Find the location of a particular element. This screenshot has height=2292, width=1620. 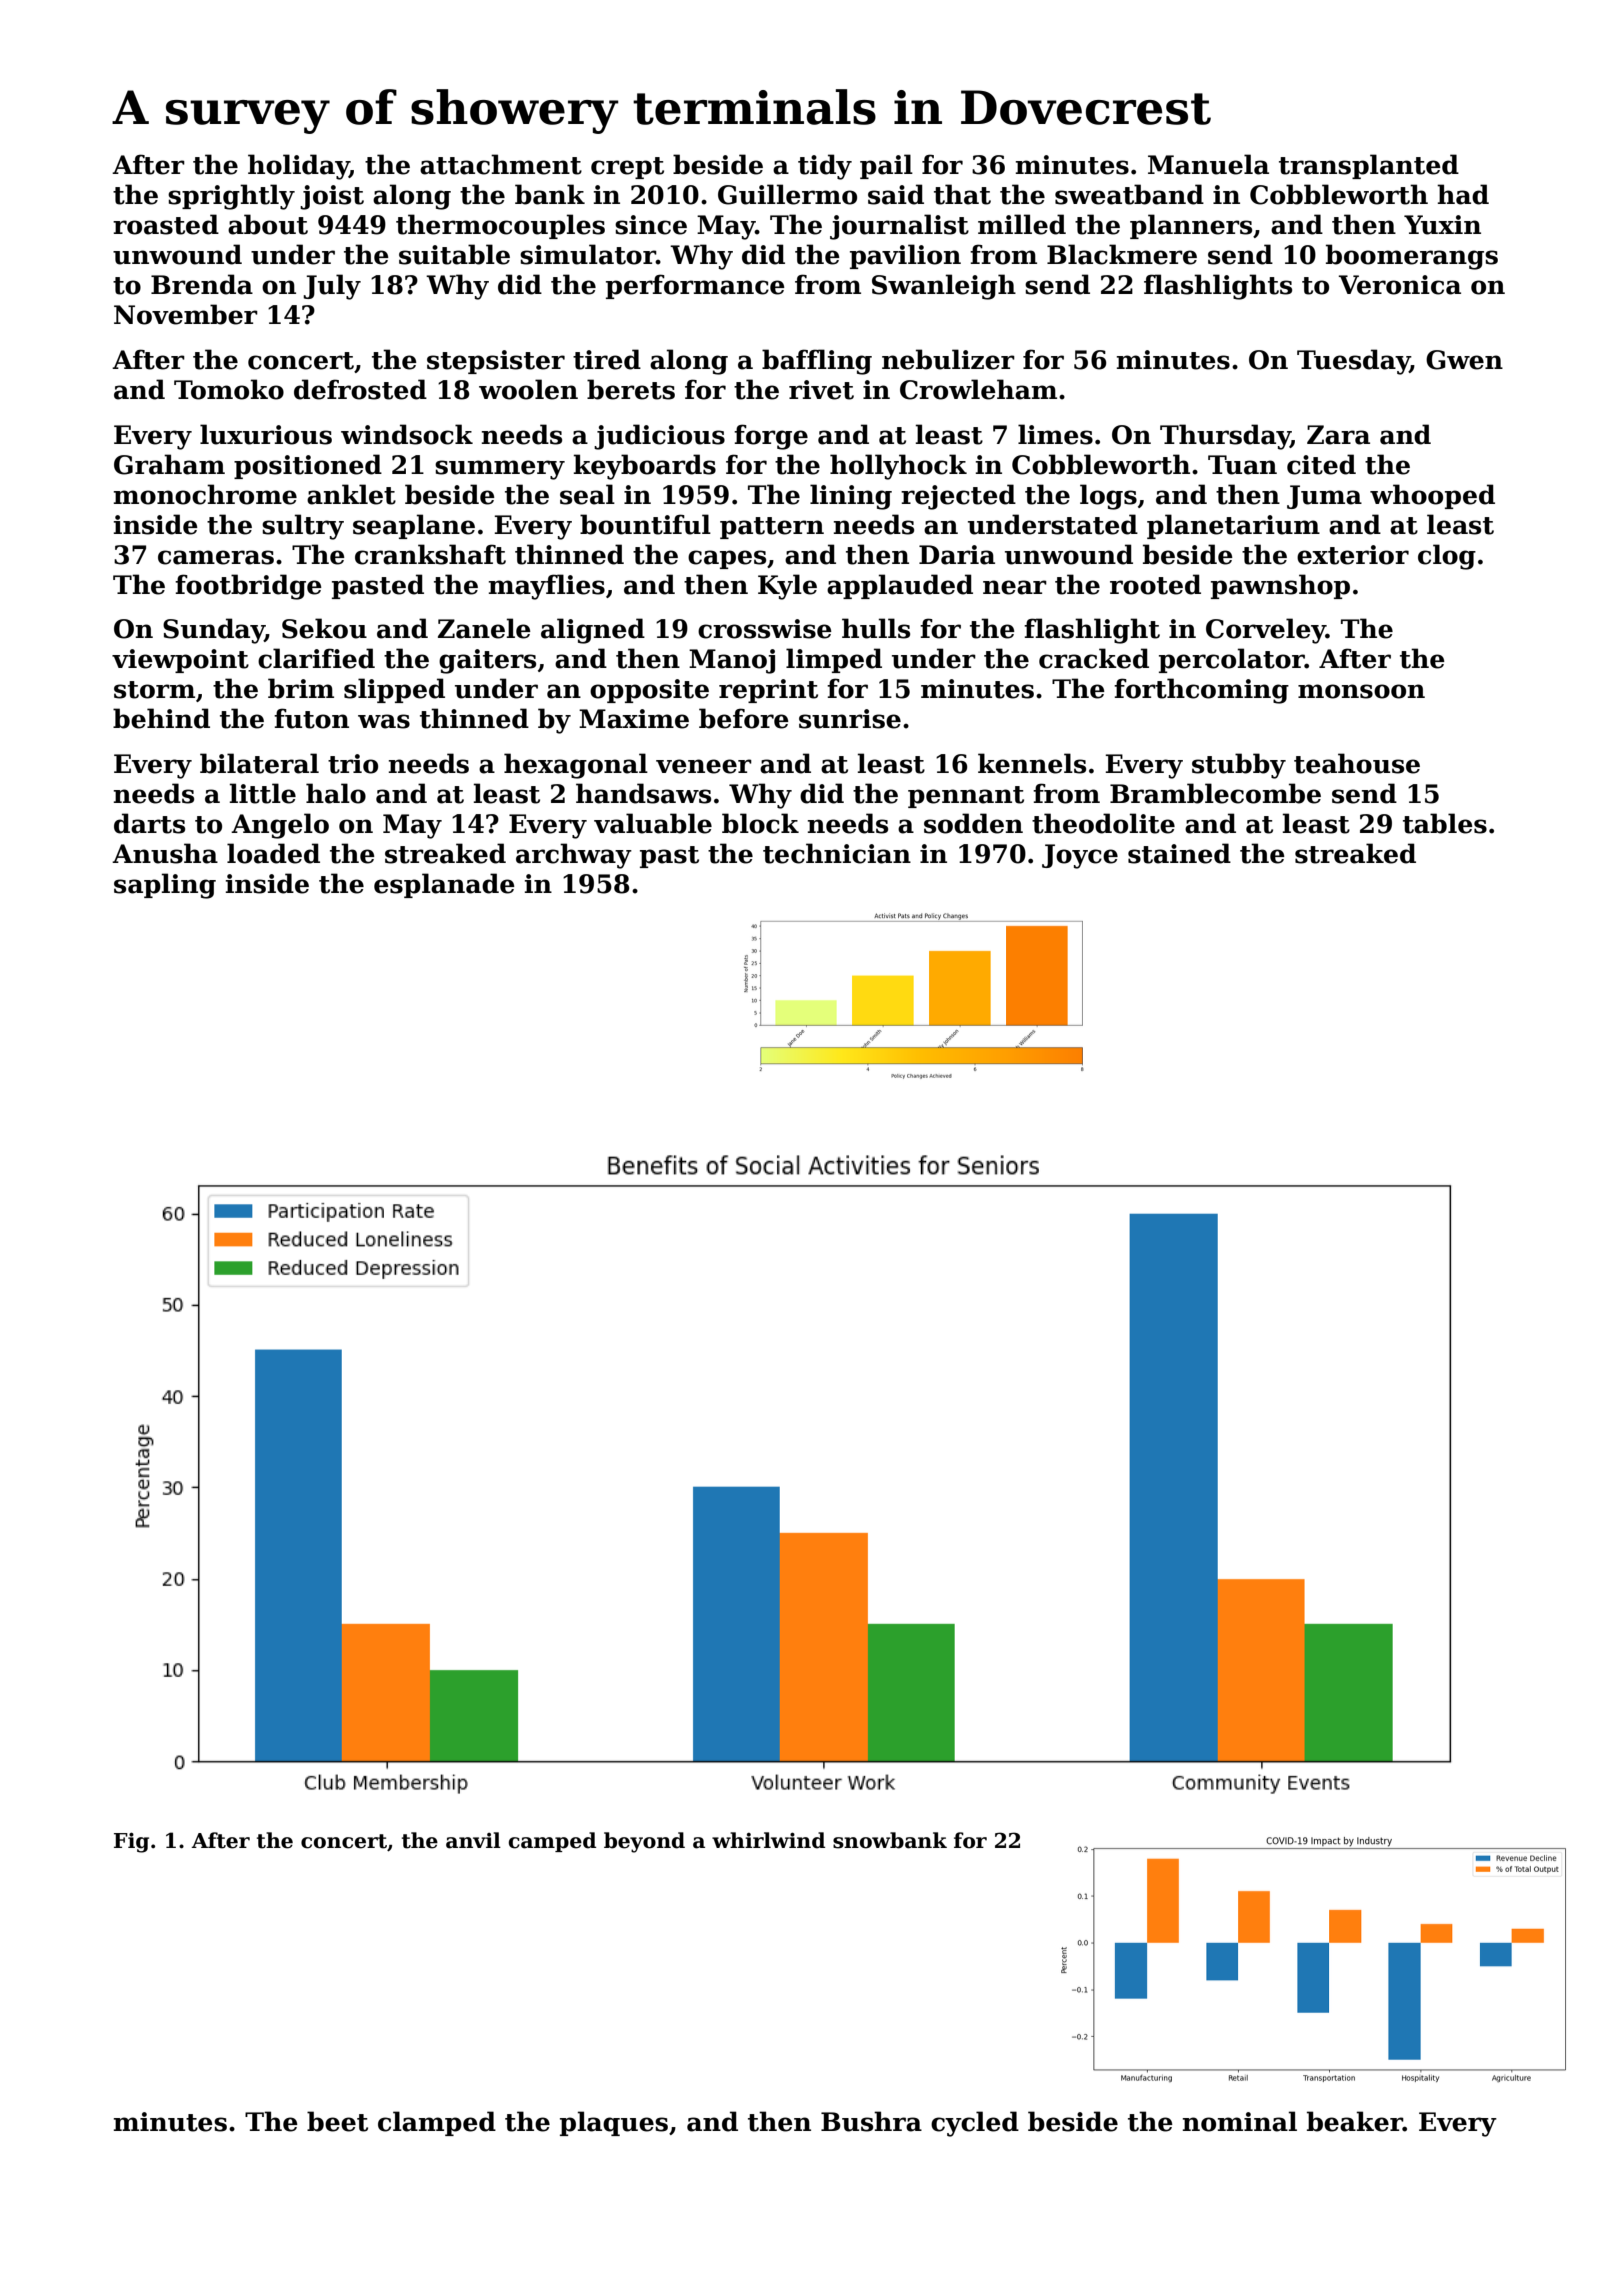

plaques is located at coordinates (614, 2123).
